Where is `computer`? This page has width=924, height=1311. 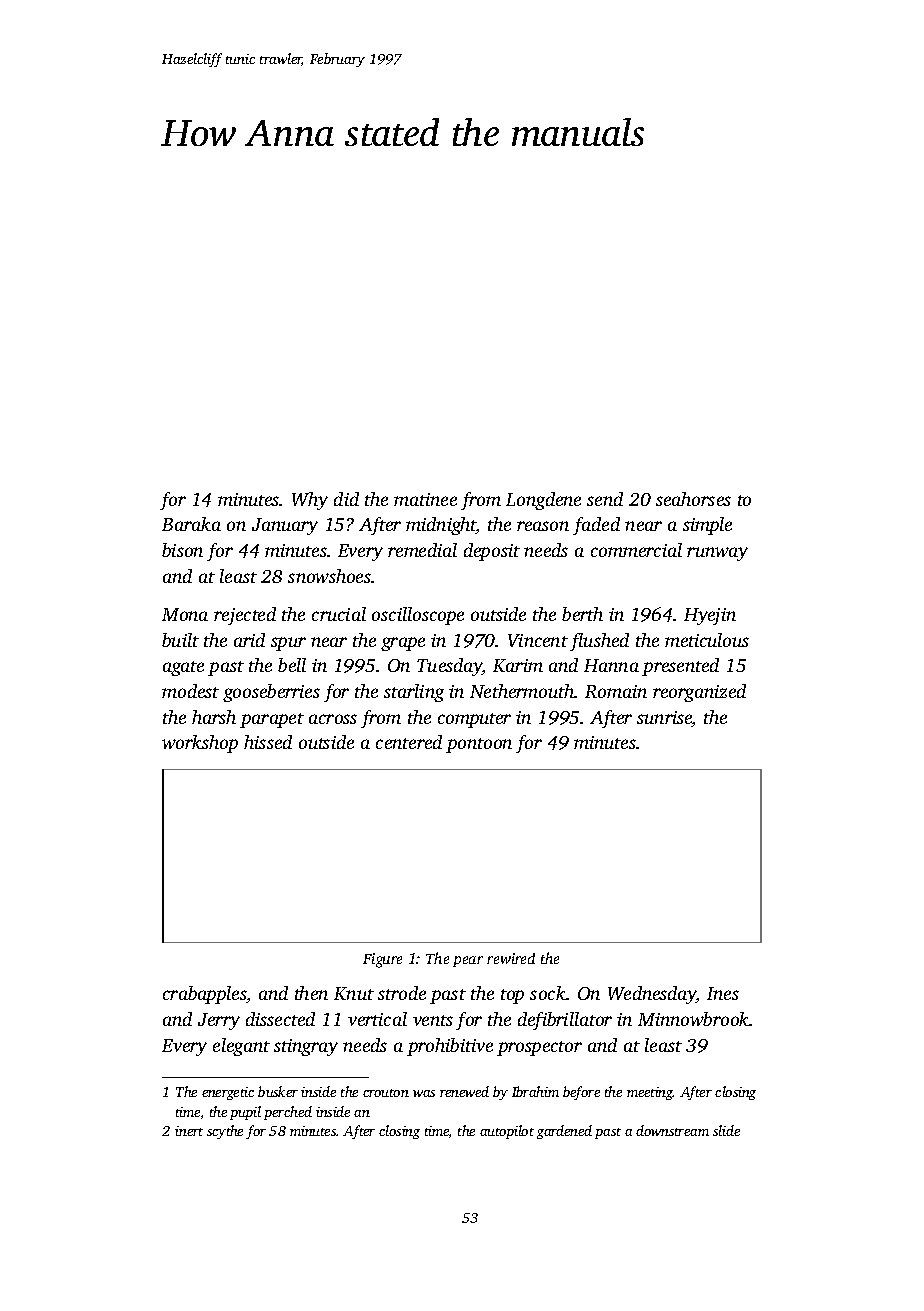 computer is located at coordinates (474, 720).
